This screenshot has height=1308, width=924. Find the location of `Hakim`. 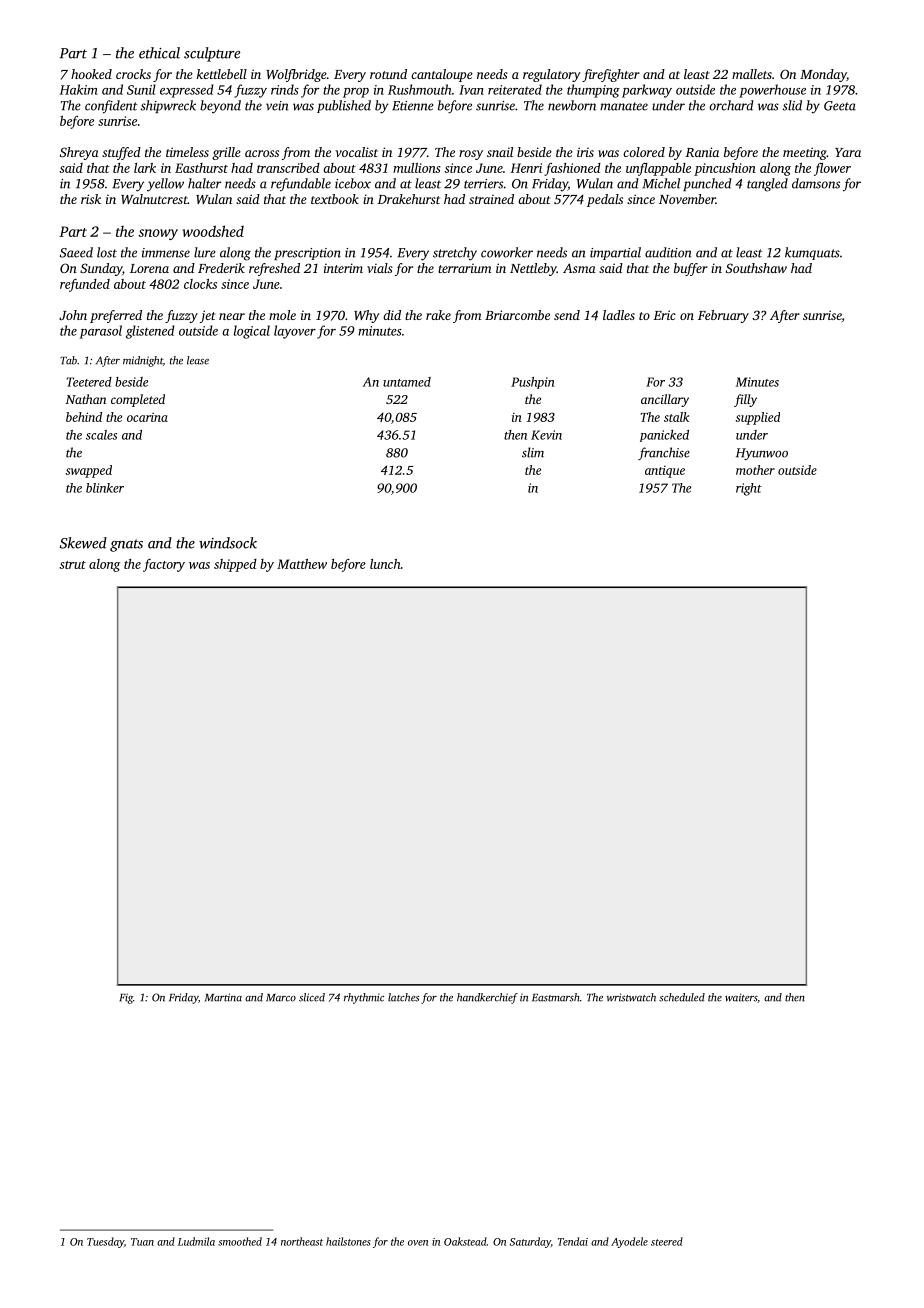

Hakim is located at coordinates (78, 89).
